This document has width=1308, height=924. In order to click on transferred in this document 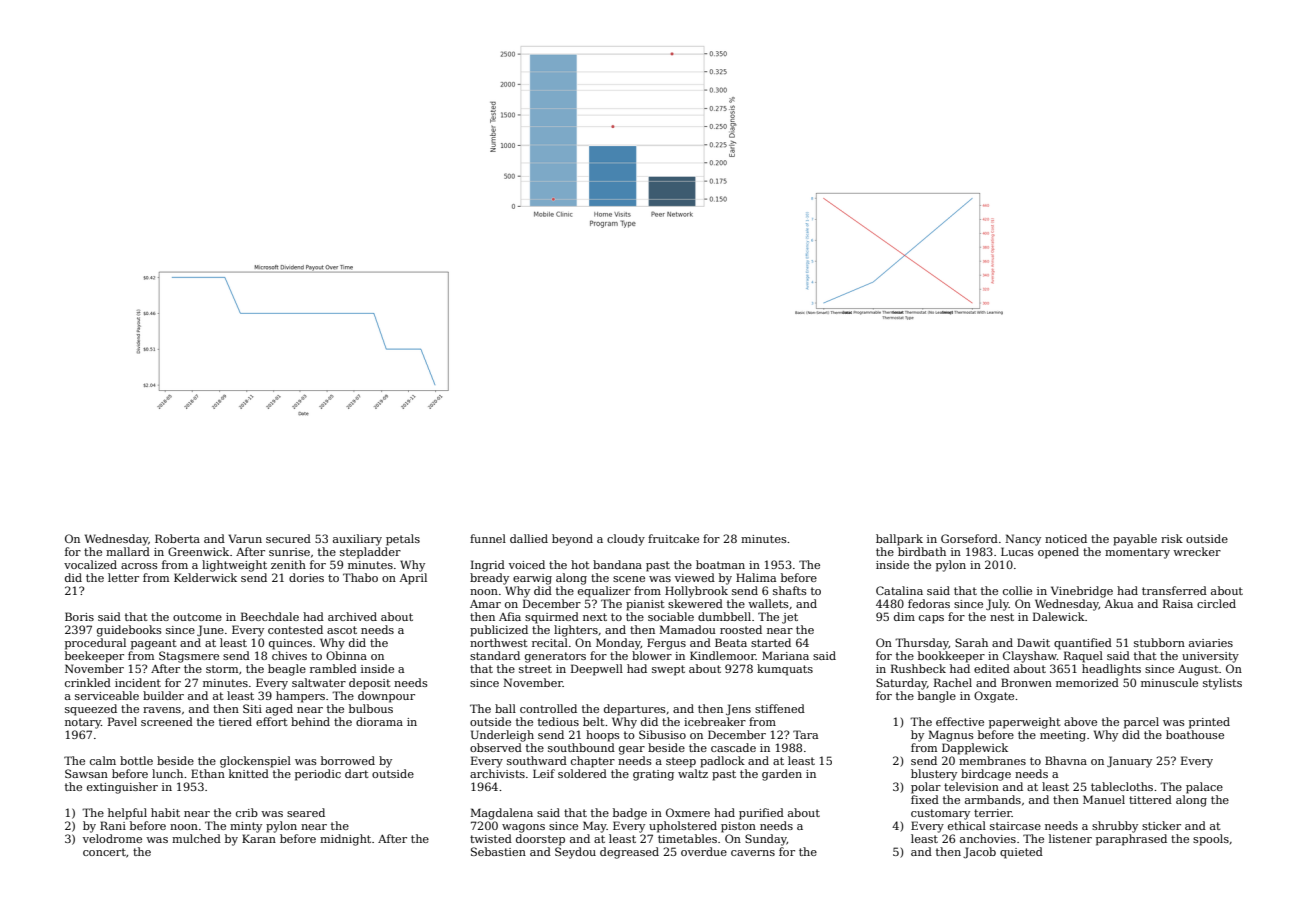, I will do `click(1174, 590)`.
